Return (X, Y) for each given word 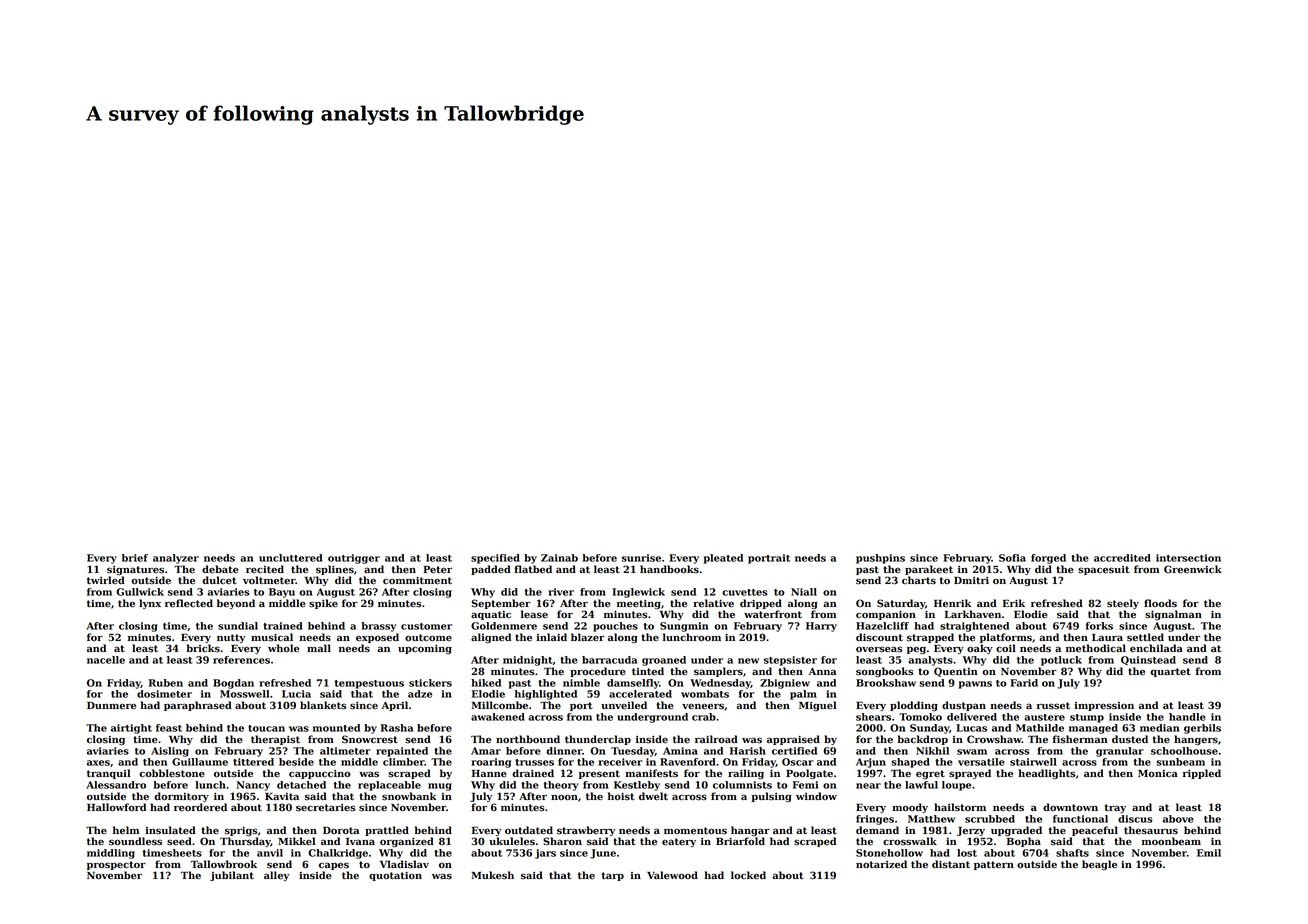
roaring (491, 763)
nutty (231, 638)
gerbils (1202, 729)
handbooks (669, 569)
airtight (131, 729)
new (748, 661)
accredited (1122, 558)
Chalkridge (338, 854)
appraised (793, 740)
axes (98, 763)
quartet (1170, 672)
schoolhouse (1184, 751)
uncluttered (291, 558)
